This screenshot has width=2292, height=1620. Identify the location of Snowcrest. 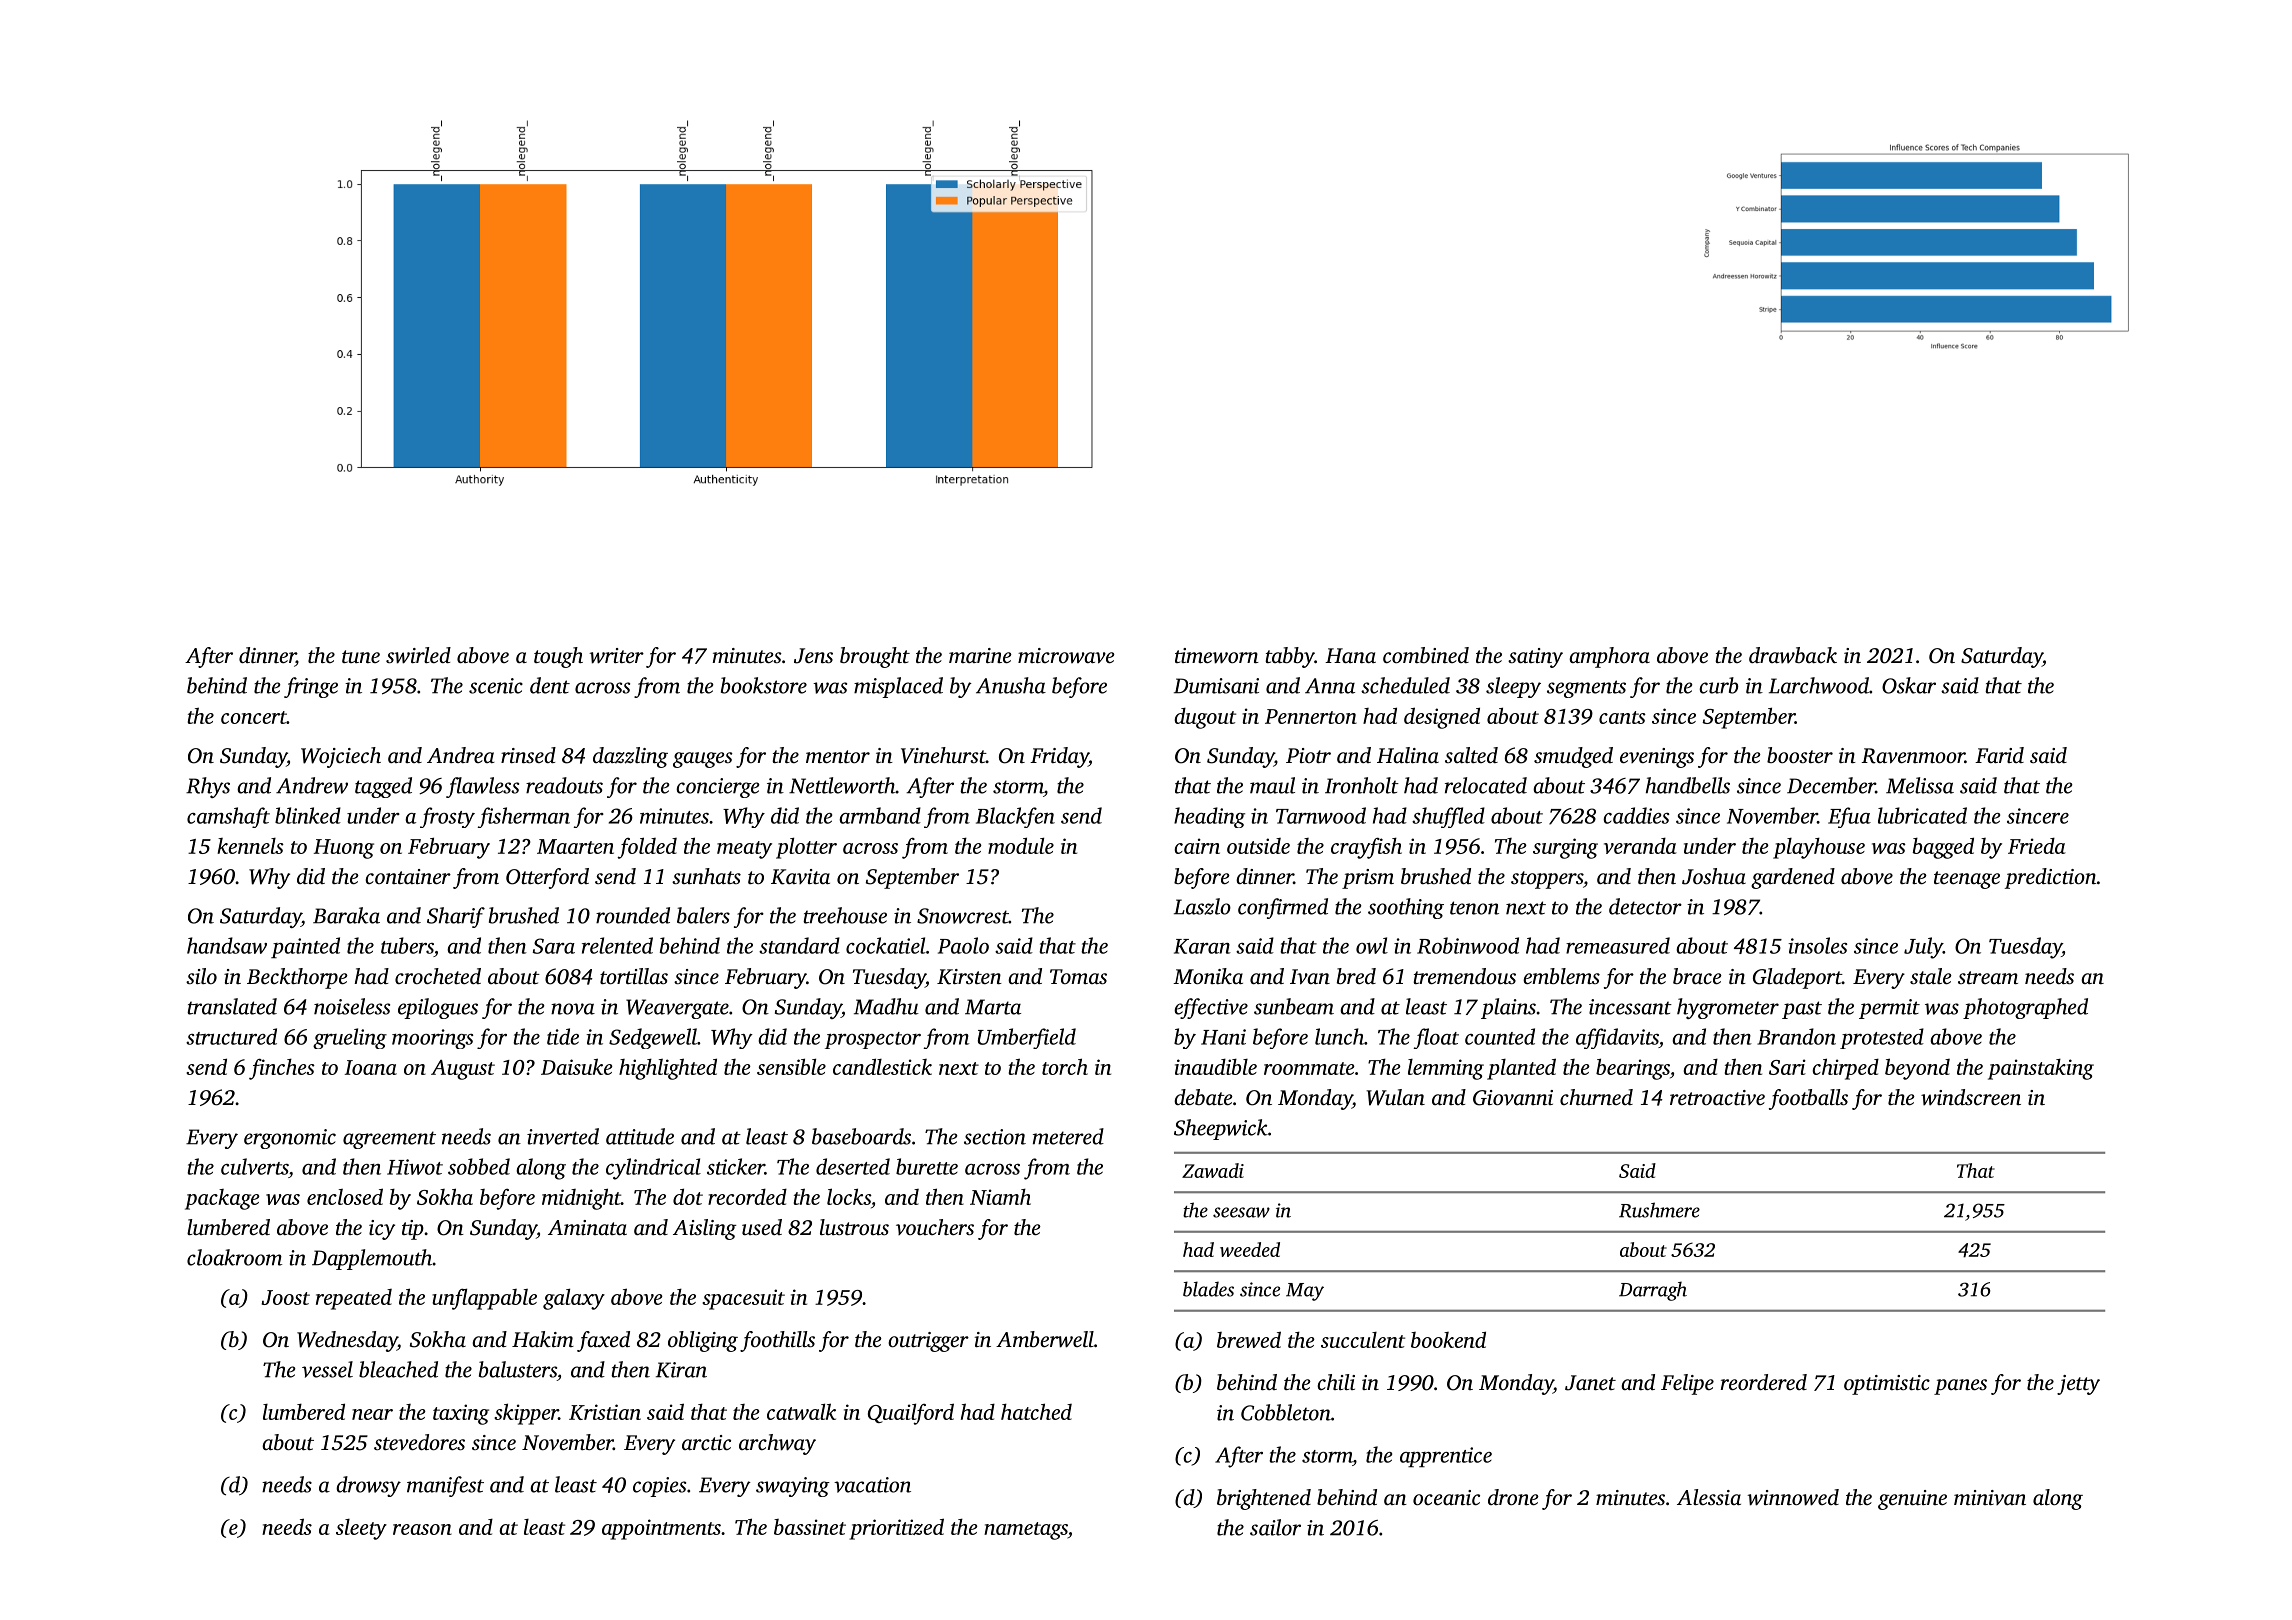
(963, 916).
